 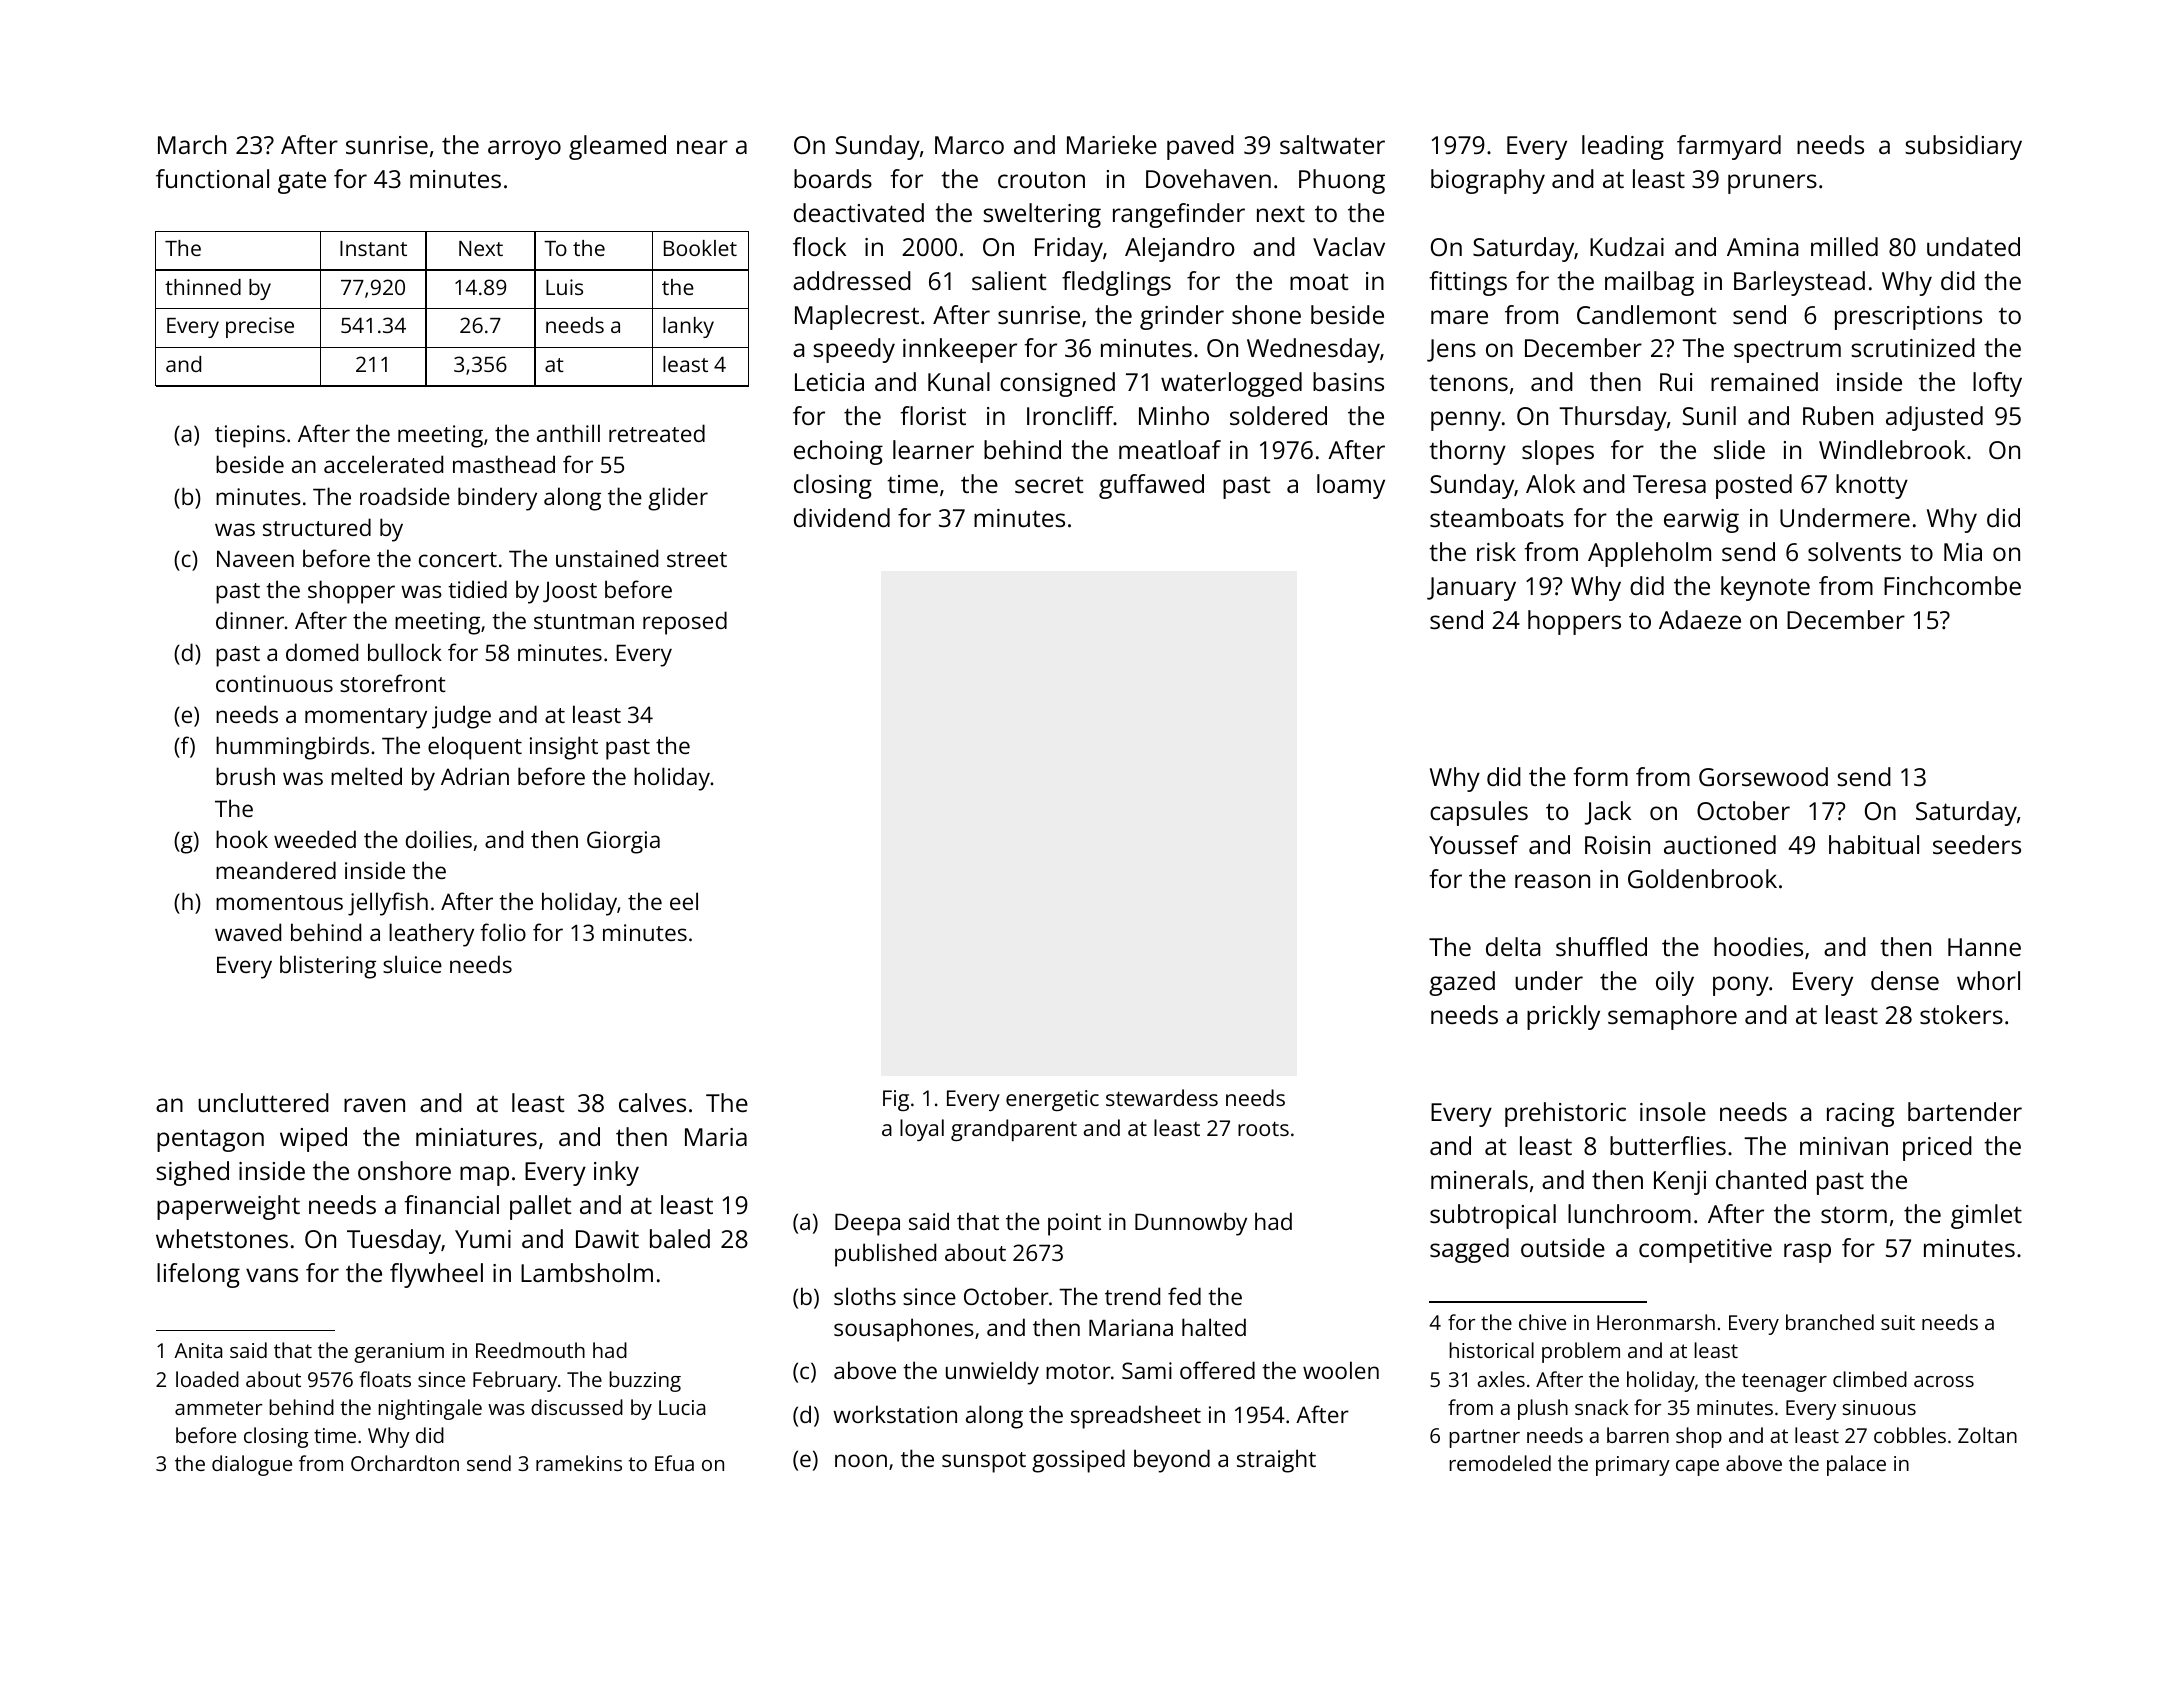 I want to click on dialogue, so click(x=252, y=1465).
